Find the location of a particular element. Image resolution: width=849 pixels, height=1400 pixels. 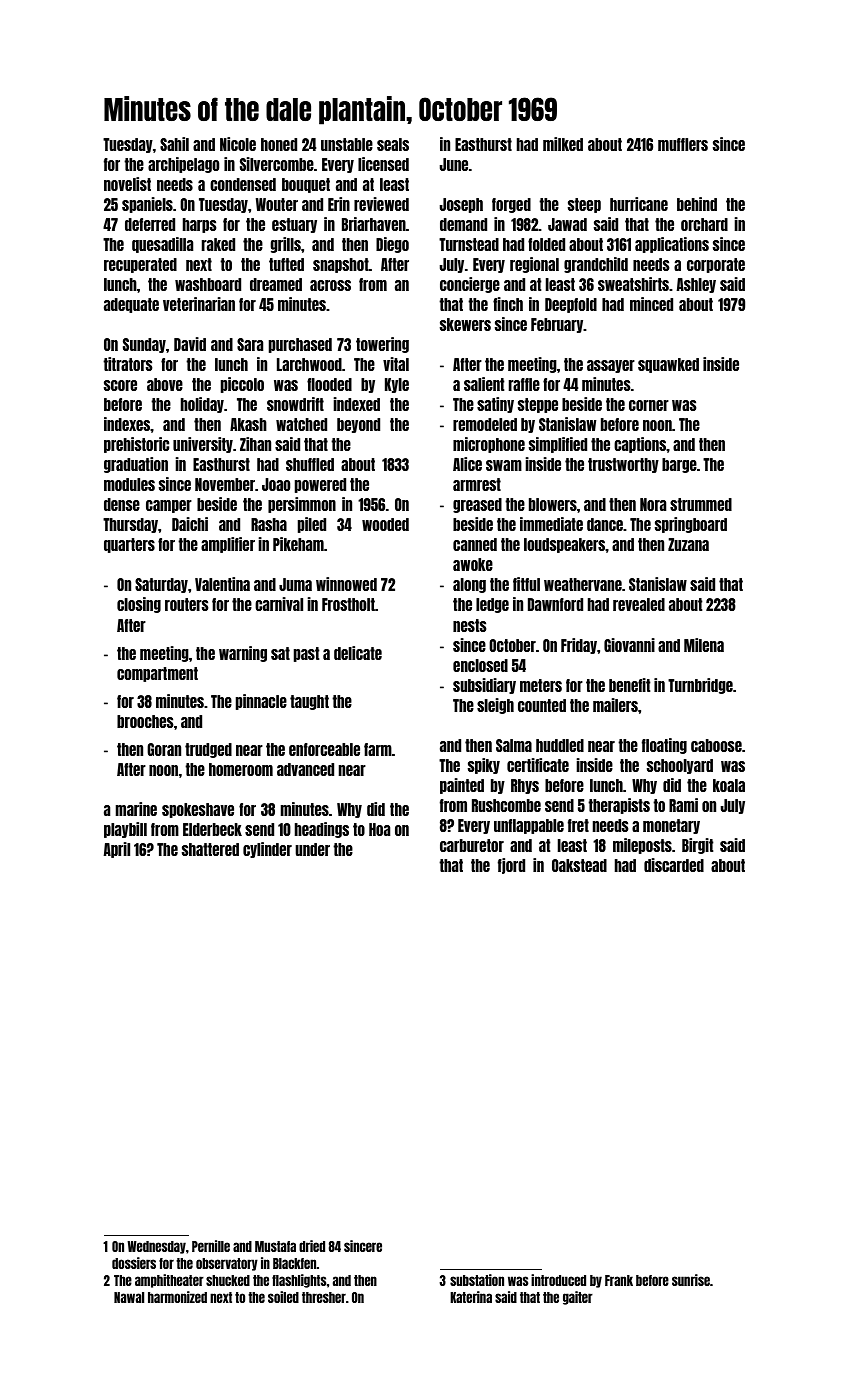

delicate is located at coordinates (358, 653).
